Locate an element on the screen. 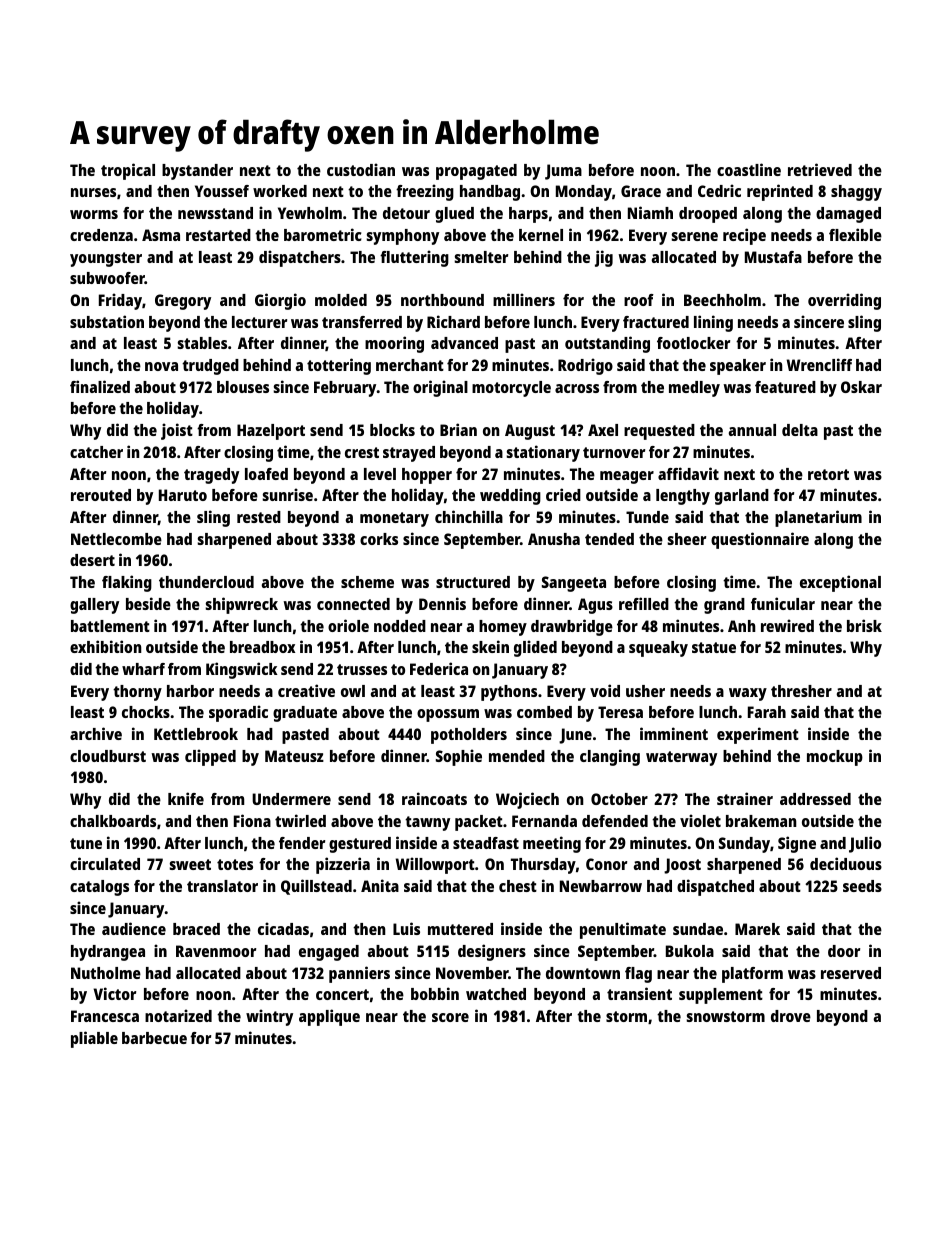  transient is located at coordinates (639, 993).
